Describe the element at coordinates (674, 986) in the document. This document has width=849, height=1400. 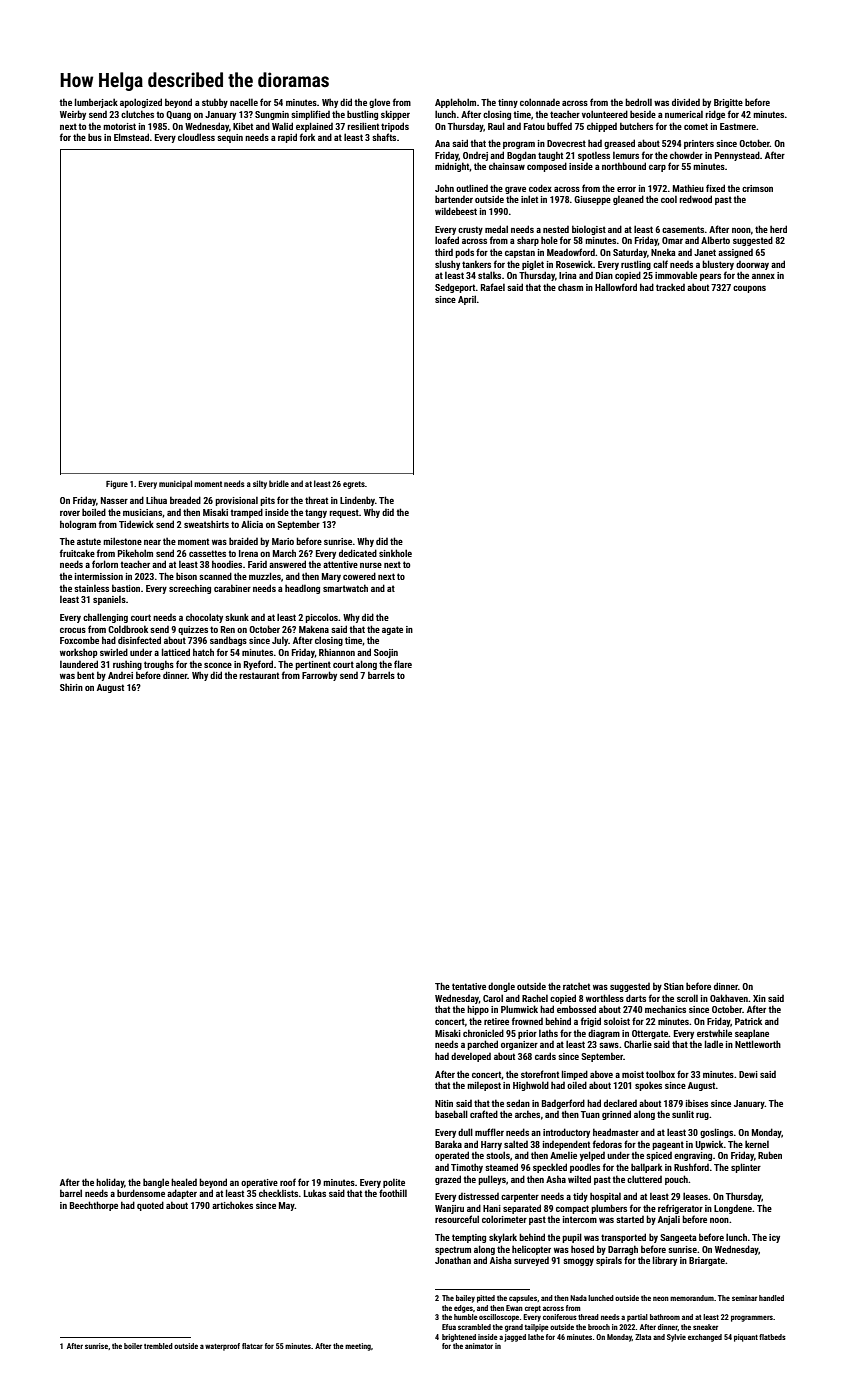
I see `Stian` at that location.
